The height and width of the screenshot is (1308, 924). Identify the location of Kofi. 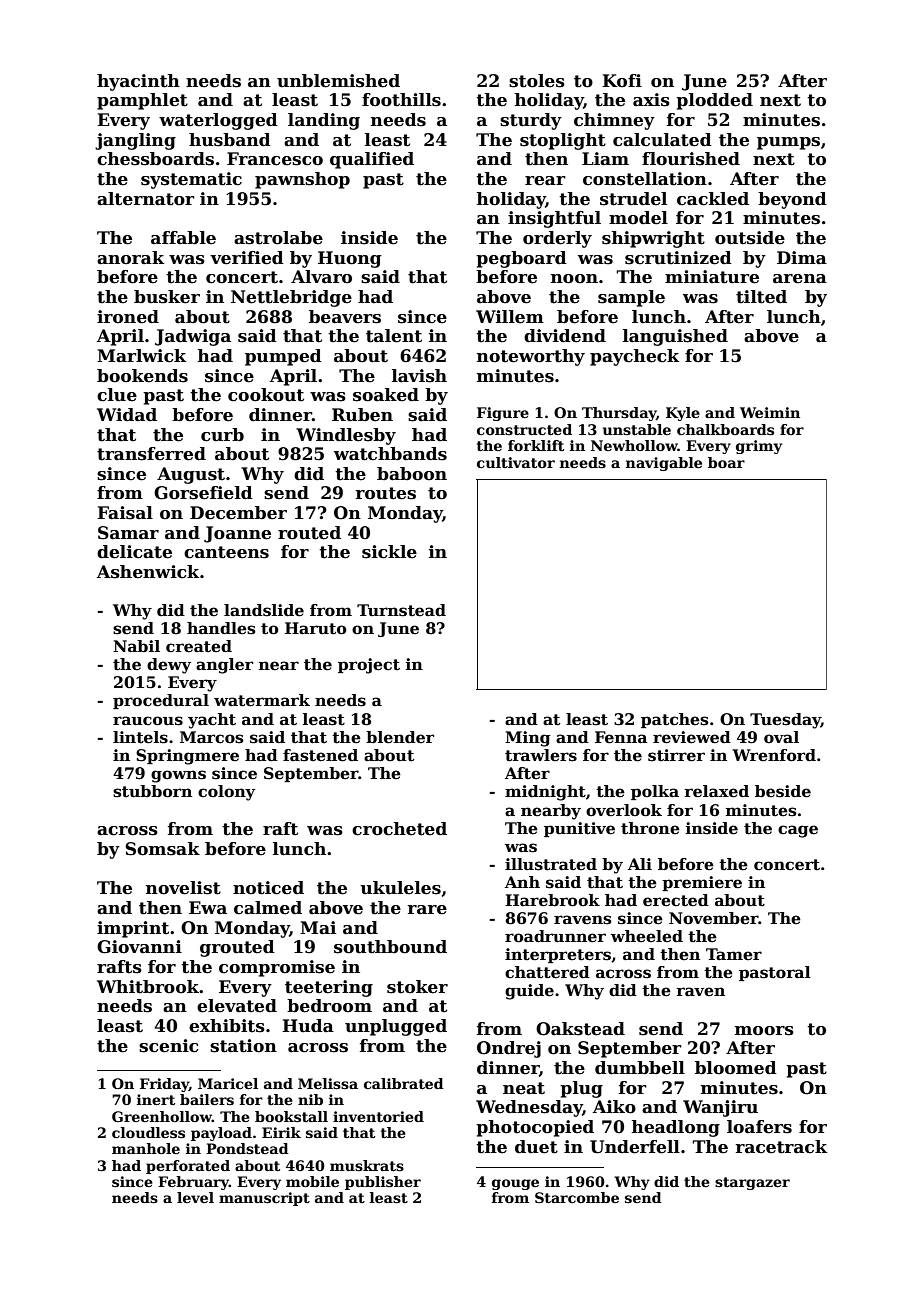
(622, 81).
